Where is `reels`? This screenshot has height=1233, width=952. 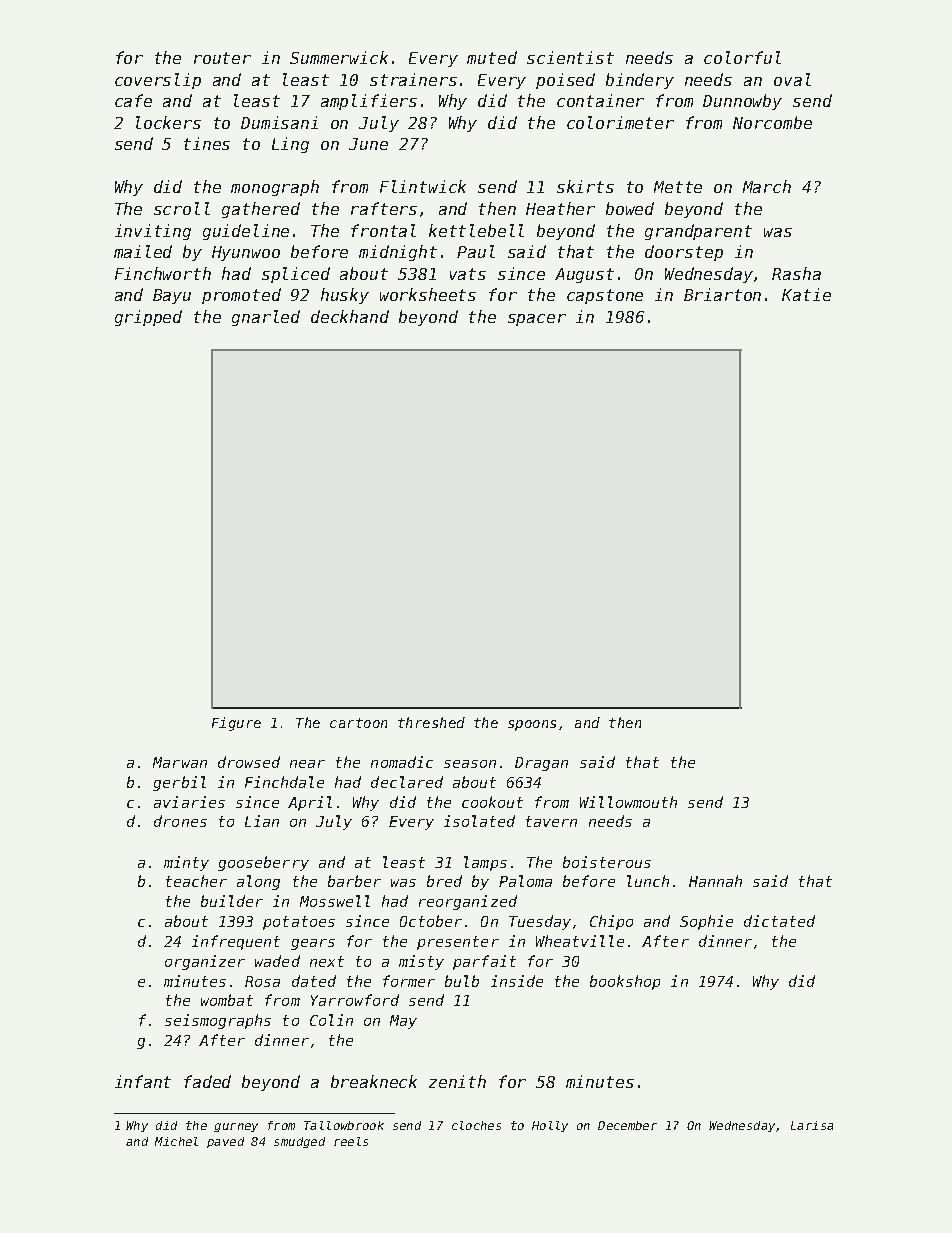 reels is located at coordinates (351, 1141).
